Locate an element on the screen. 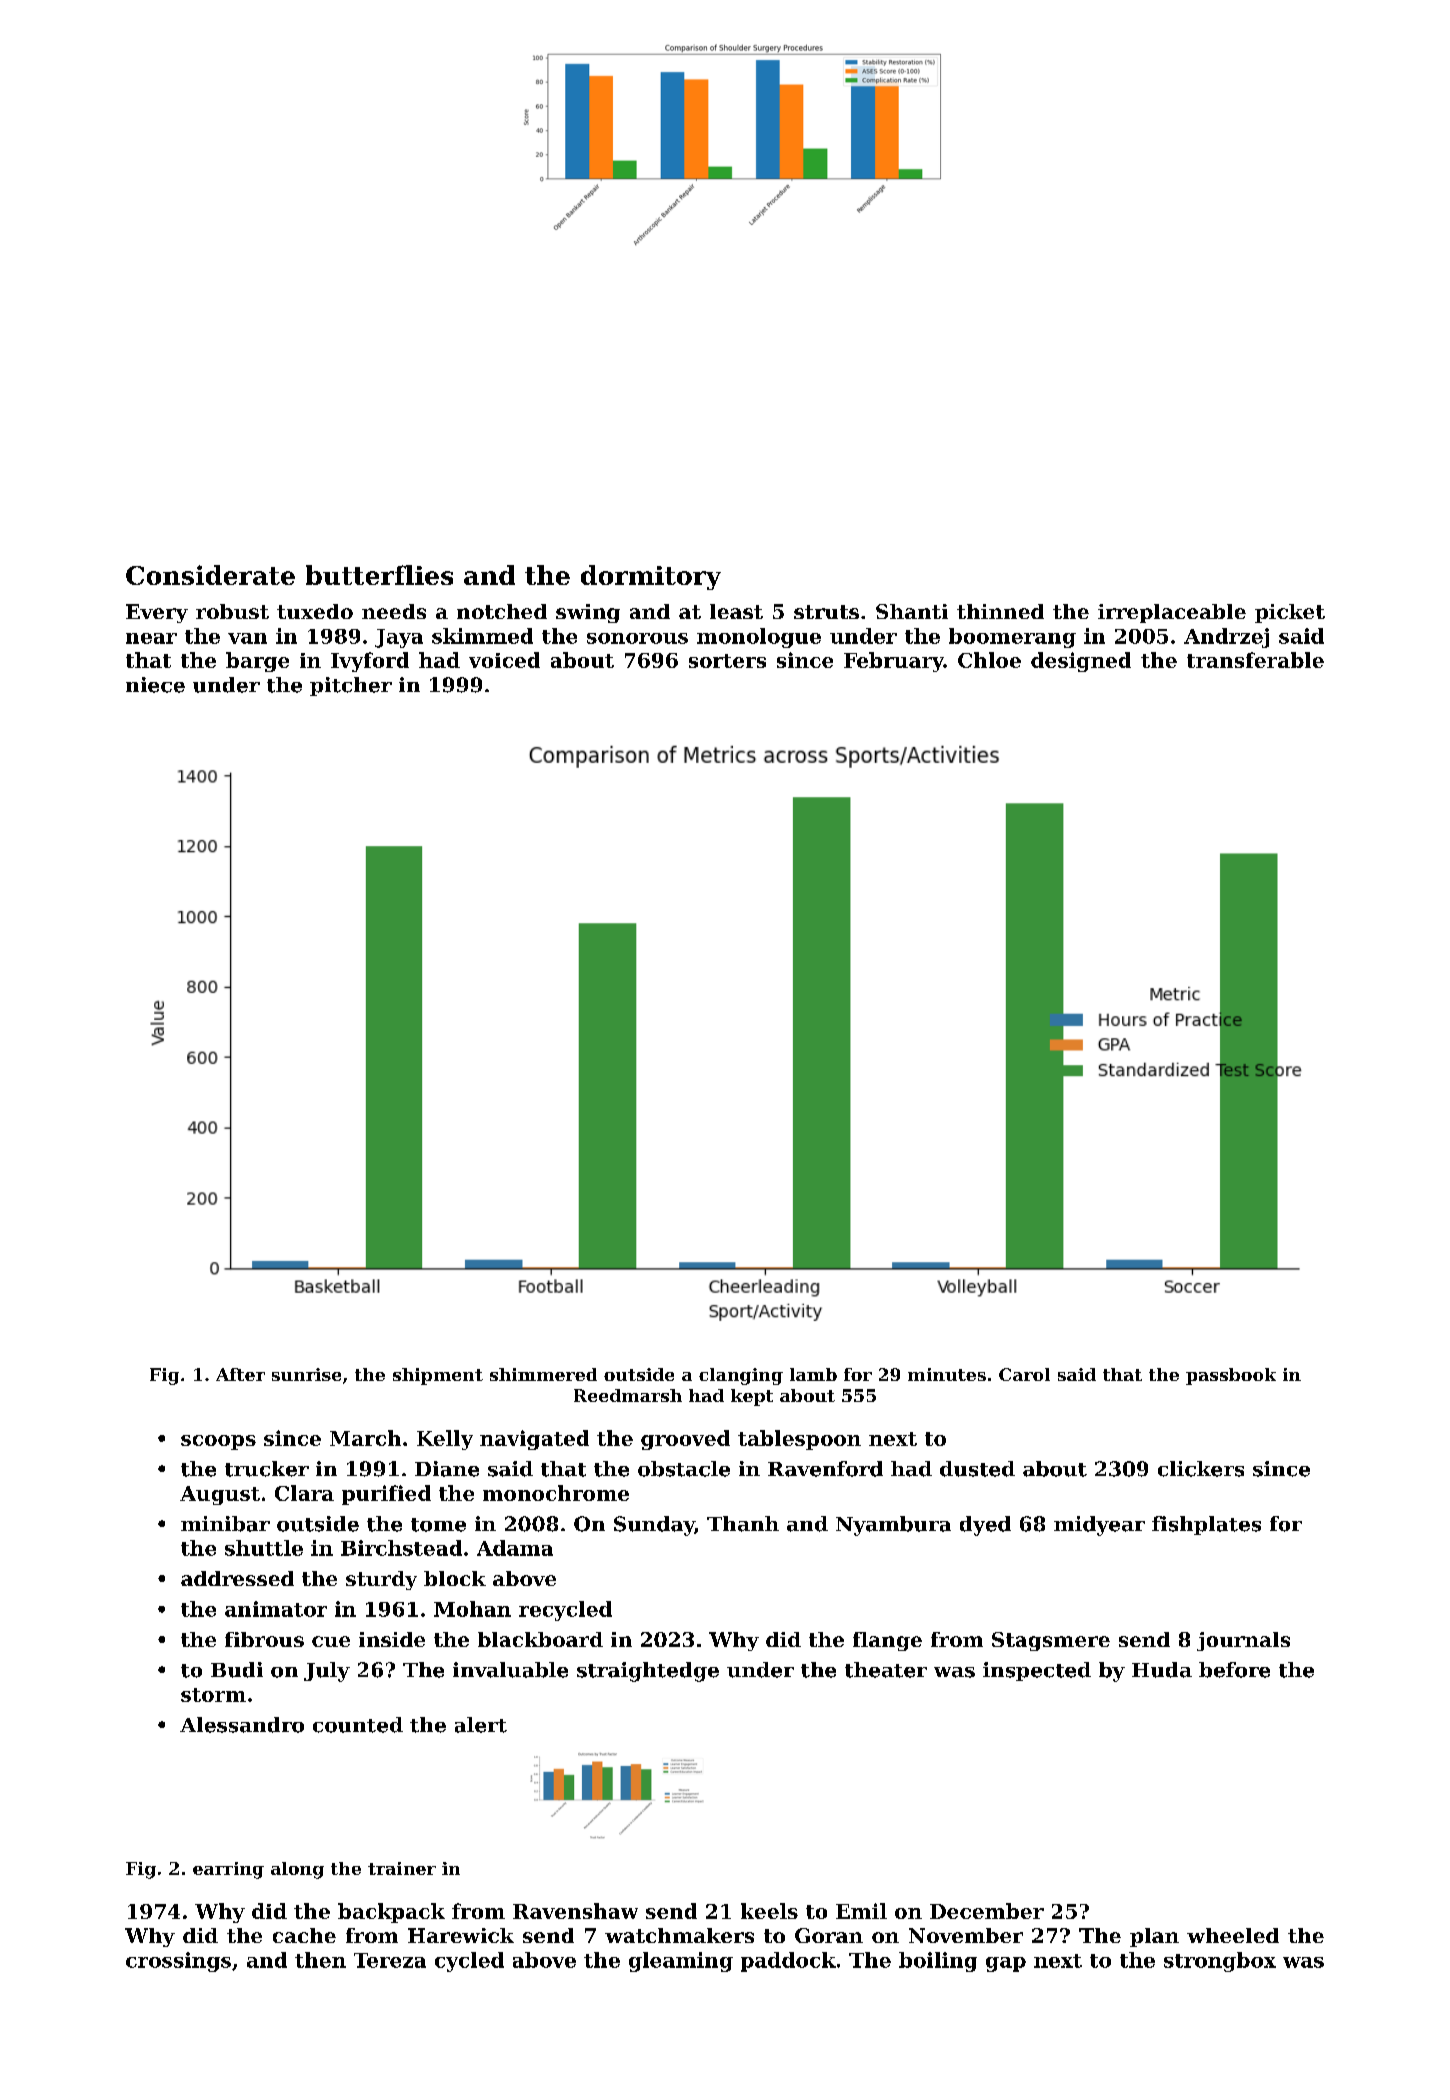 This screenshot has width=1450, height=2100. niece is located at coordinates (155, 685).
